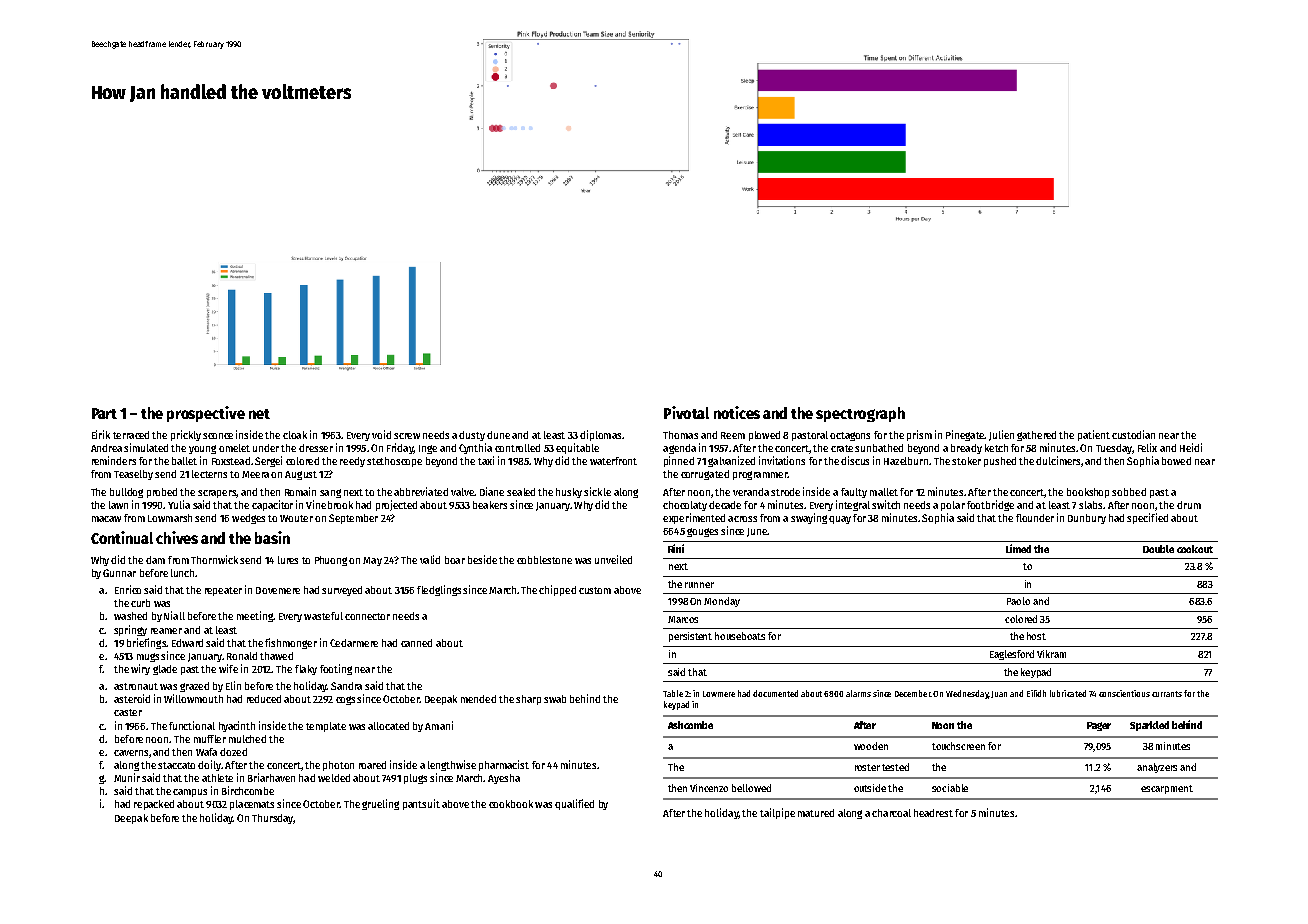 This document has width=1308, height=924. What do you see at coordinates (259, 414) in the document?
I see `net` at bounding box center [259, 414].
